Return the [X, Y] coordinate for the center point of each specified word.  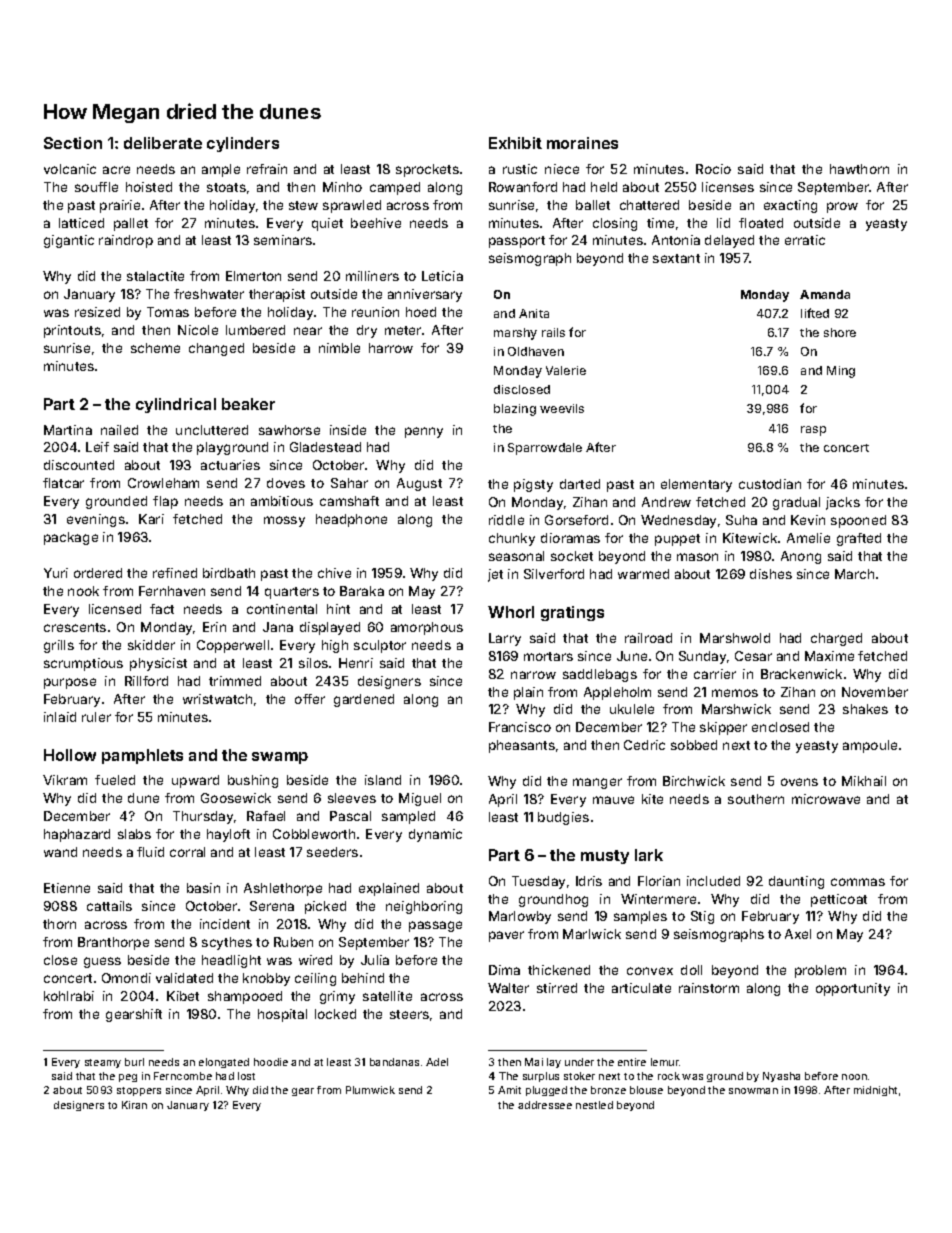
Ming [841, 372]
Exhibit [515, 143]
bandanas [394, 1062]
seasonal [516, 556]
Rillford [146, 681]
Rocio [713, 169]
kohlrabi [69, 996]
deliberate [163, 143]
